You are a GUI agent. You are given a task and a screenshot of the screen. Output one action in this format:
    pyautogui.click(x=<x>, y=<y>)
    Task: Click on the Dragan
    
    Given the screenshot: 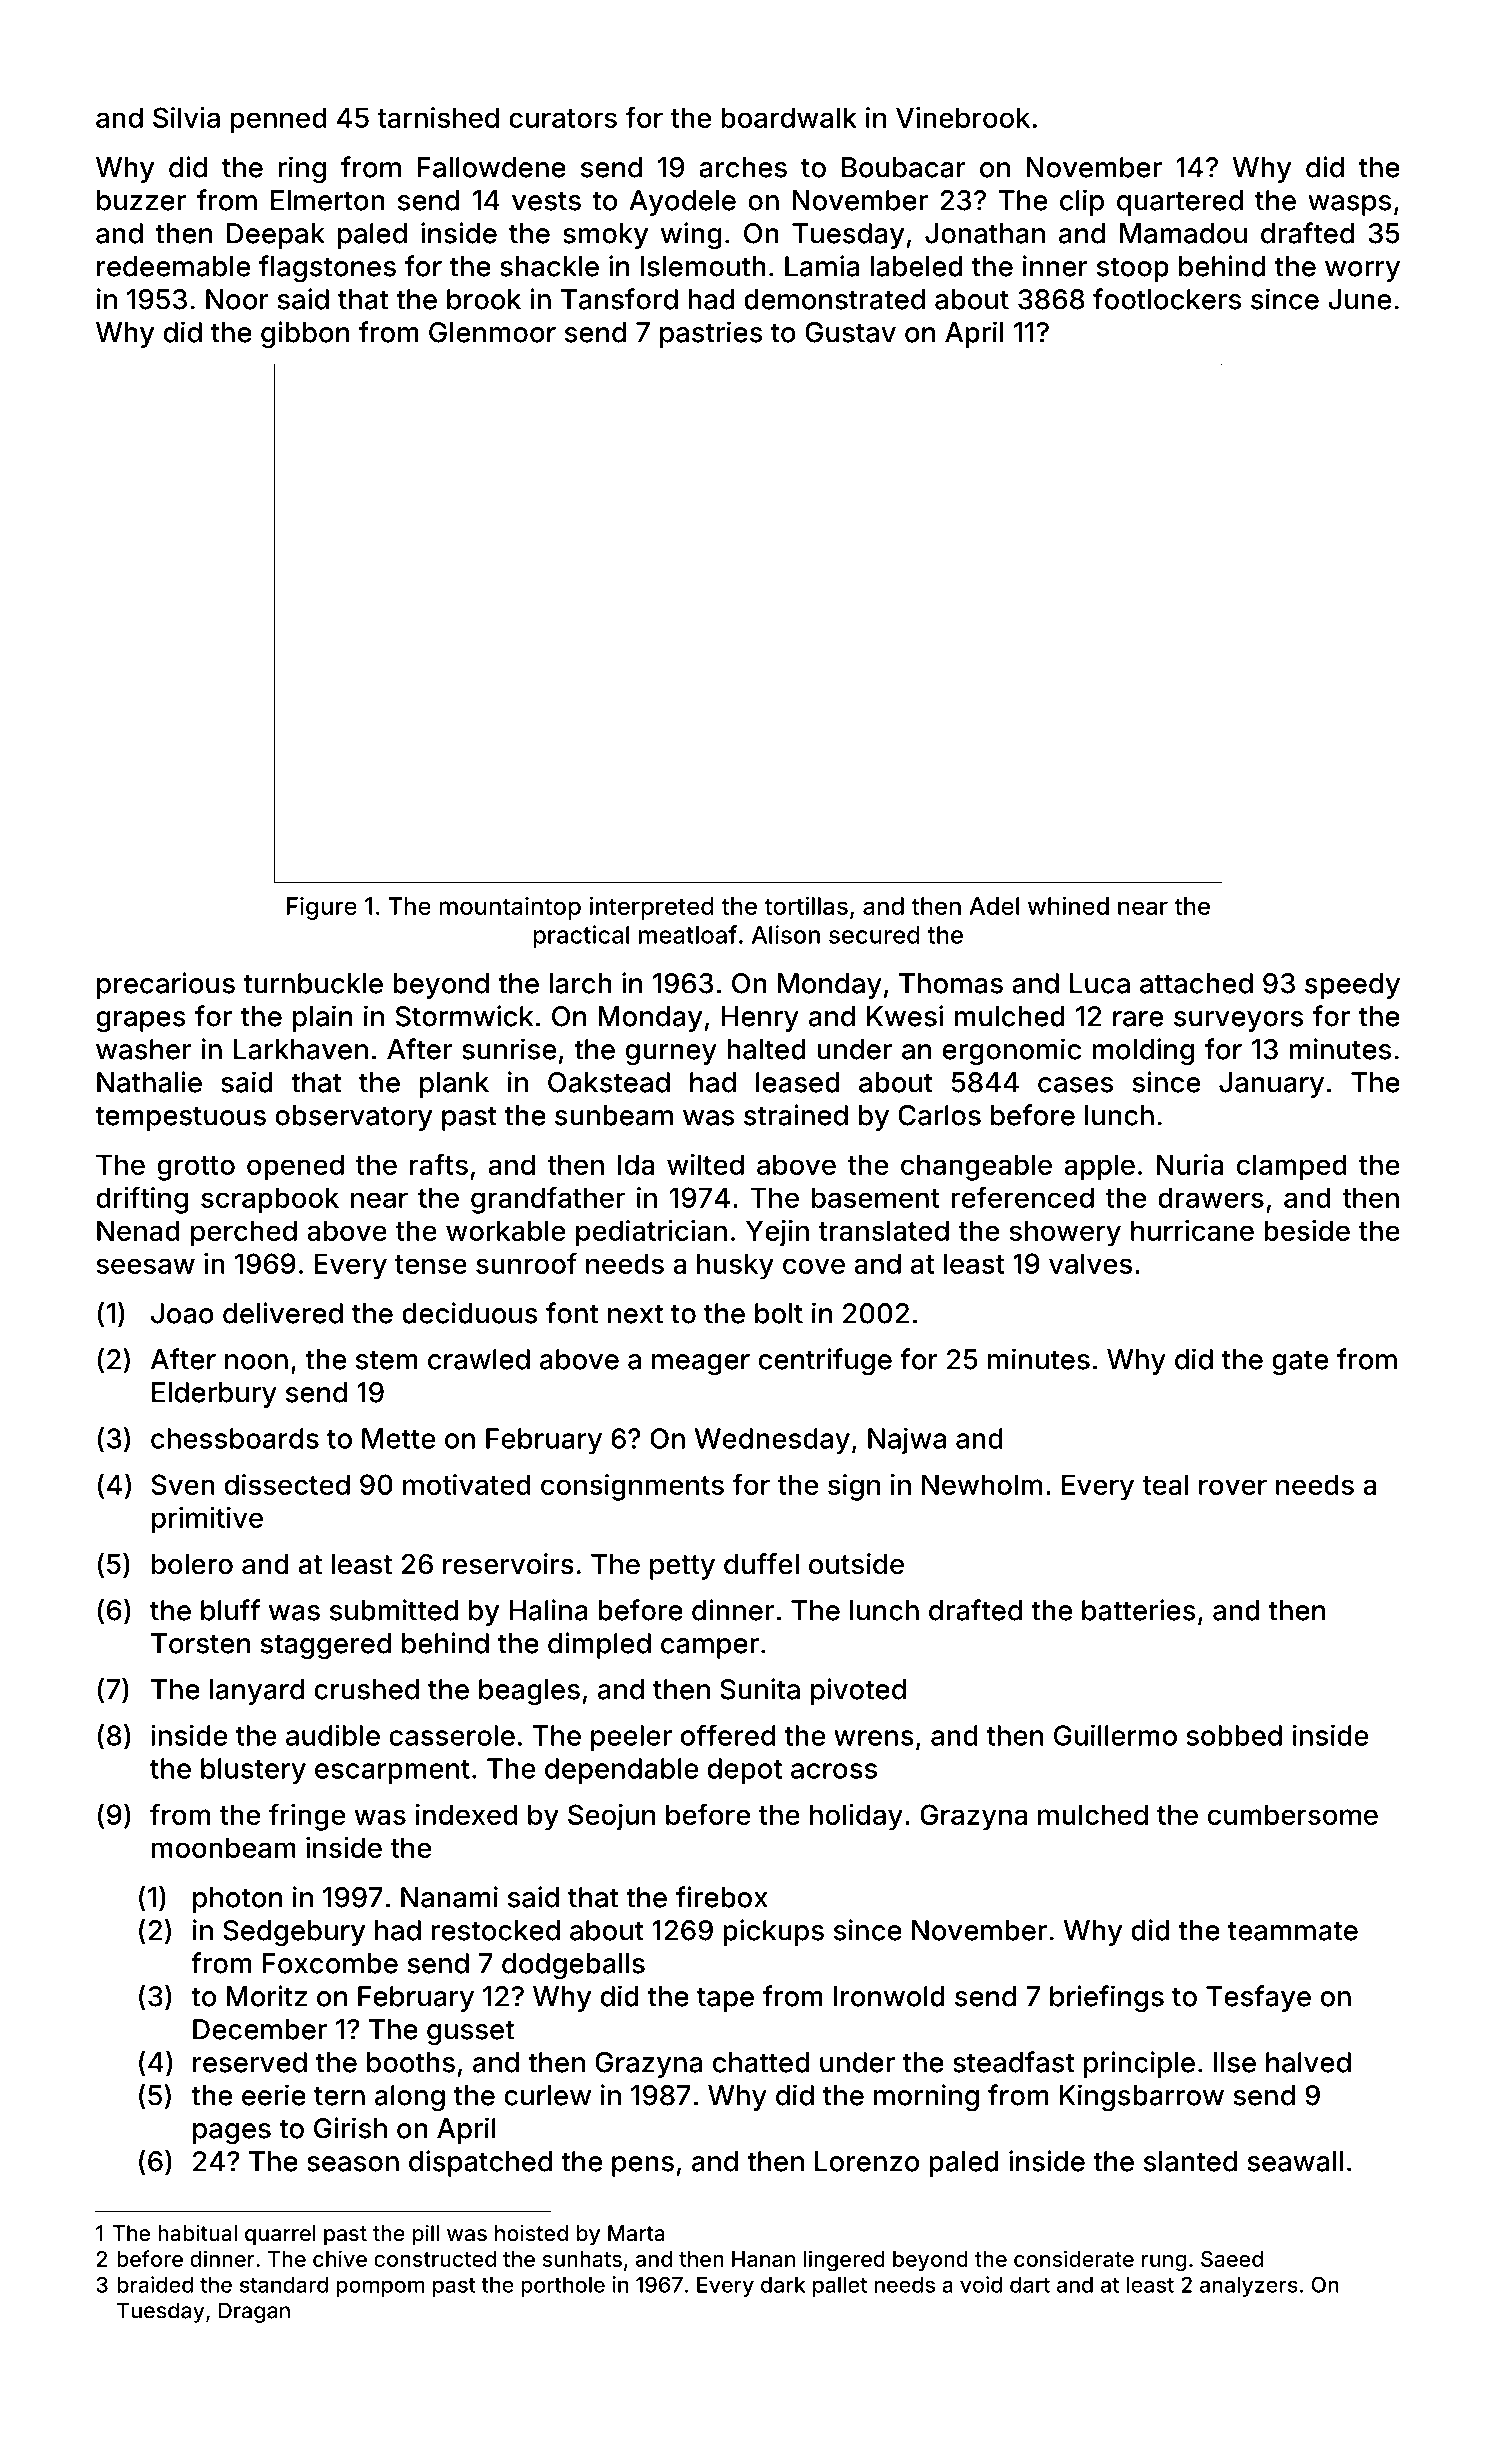 What is the action you would take?
    pyautogui.click(x=254, y=2312)
